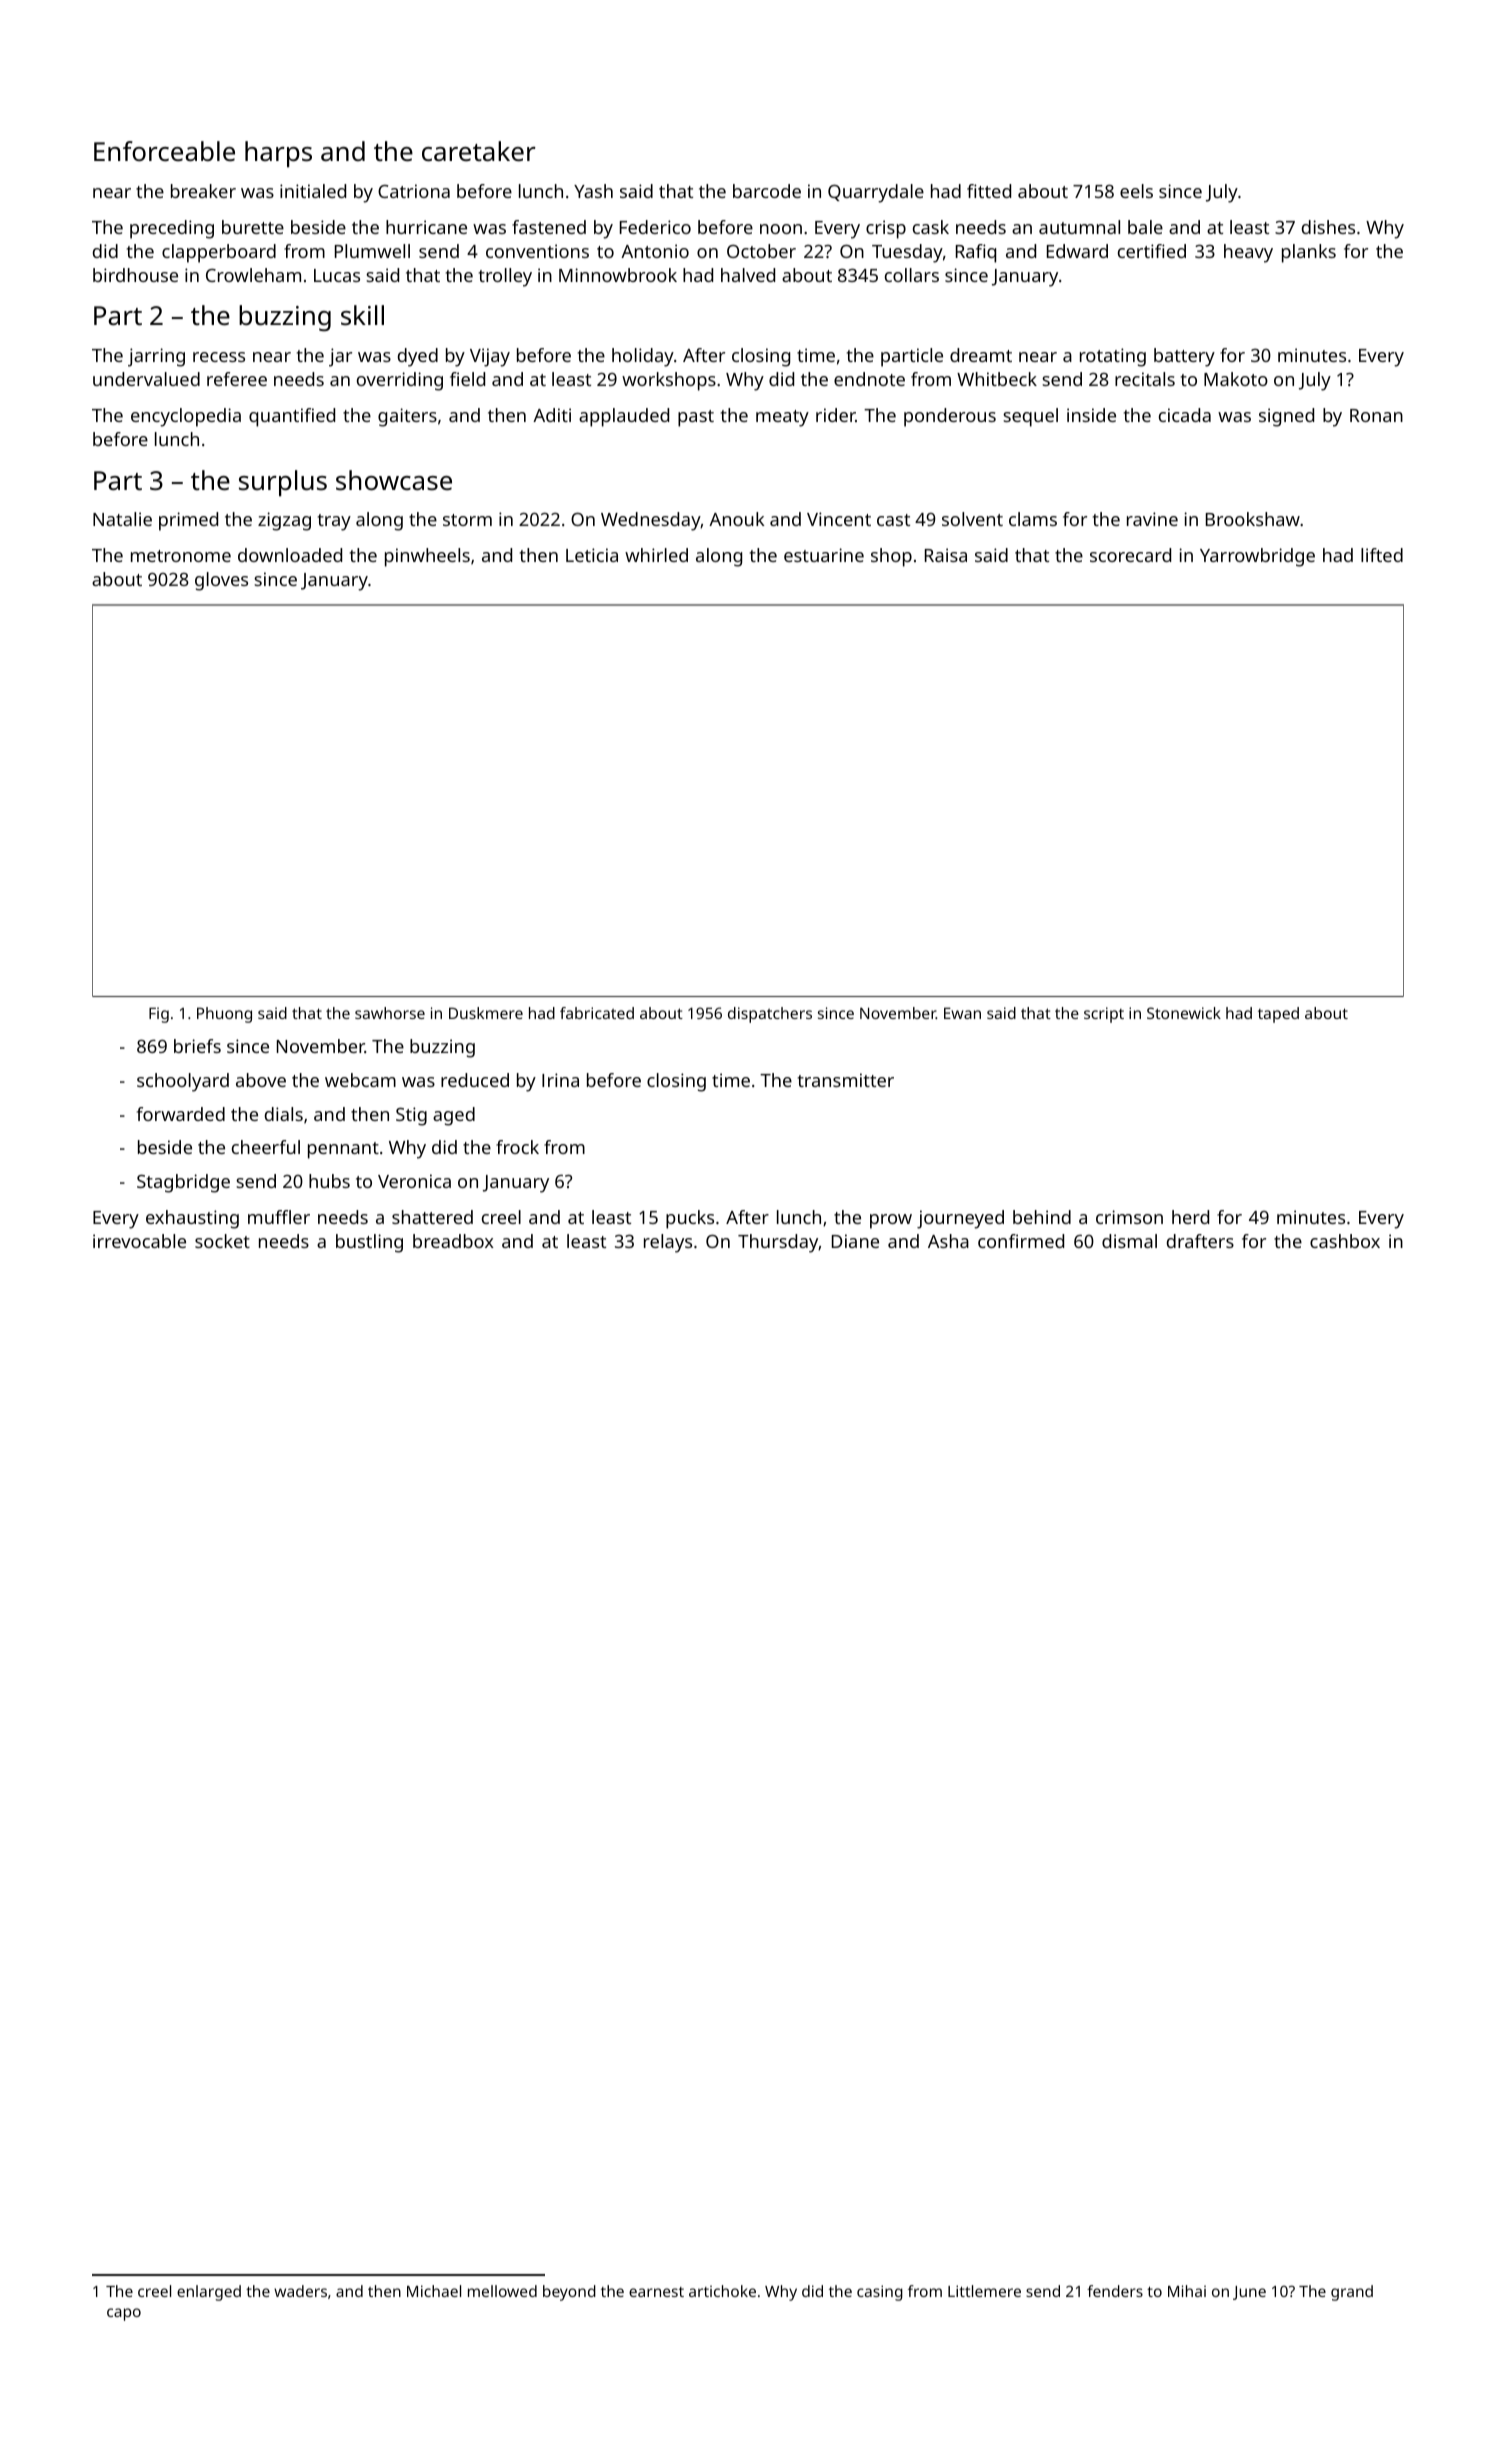 The height and width of the screenshot is (2464, 1496). Describe the element at coordinates (569, 2293) in the screenshot. I see `beyond` at that location.
